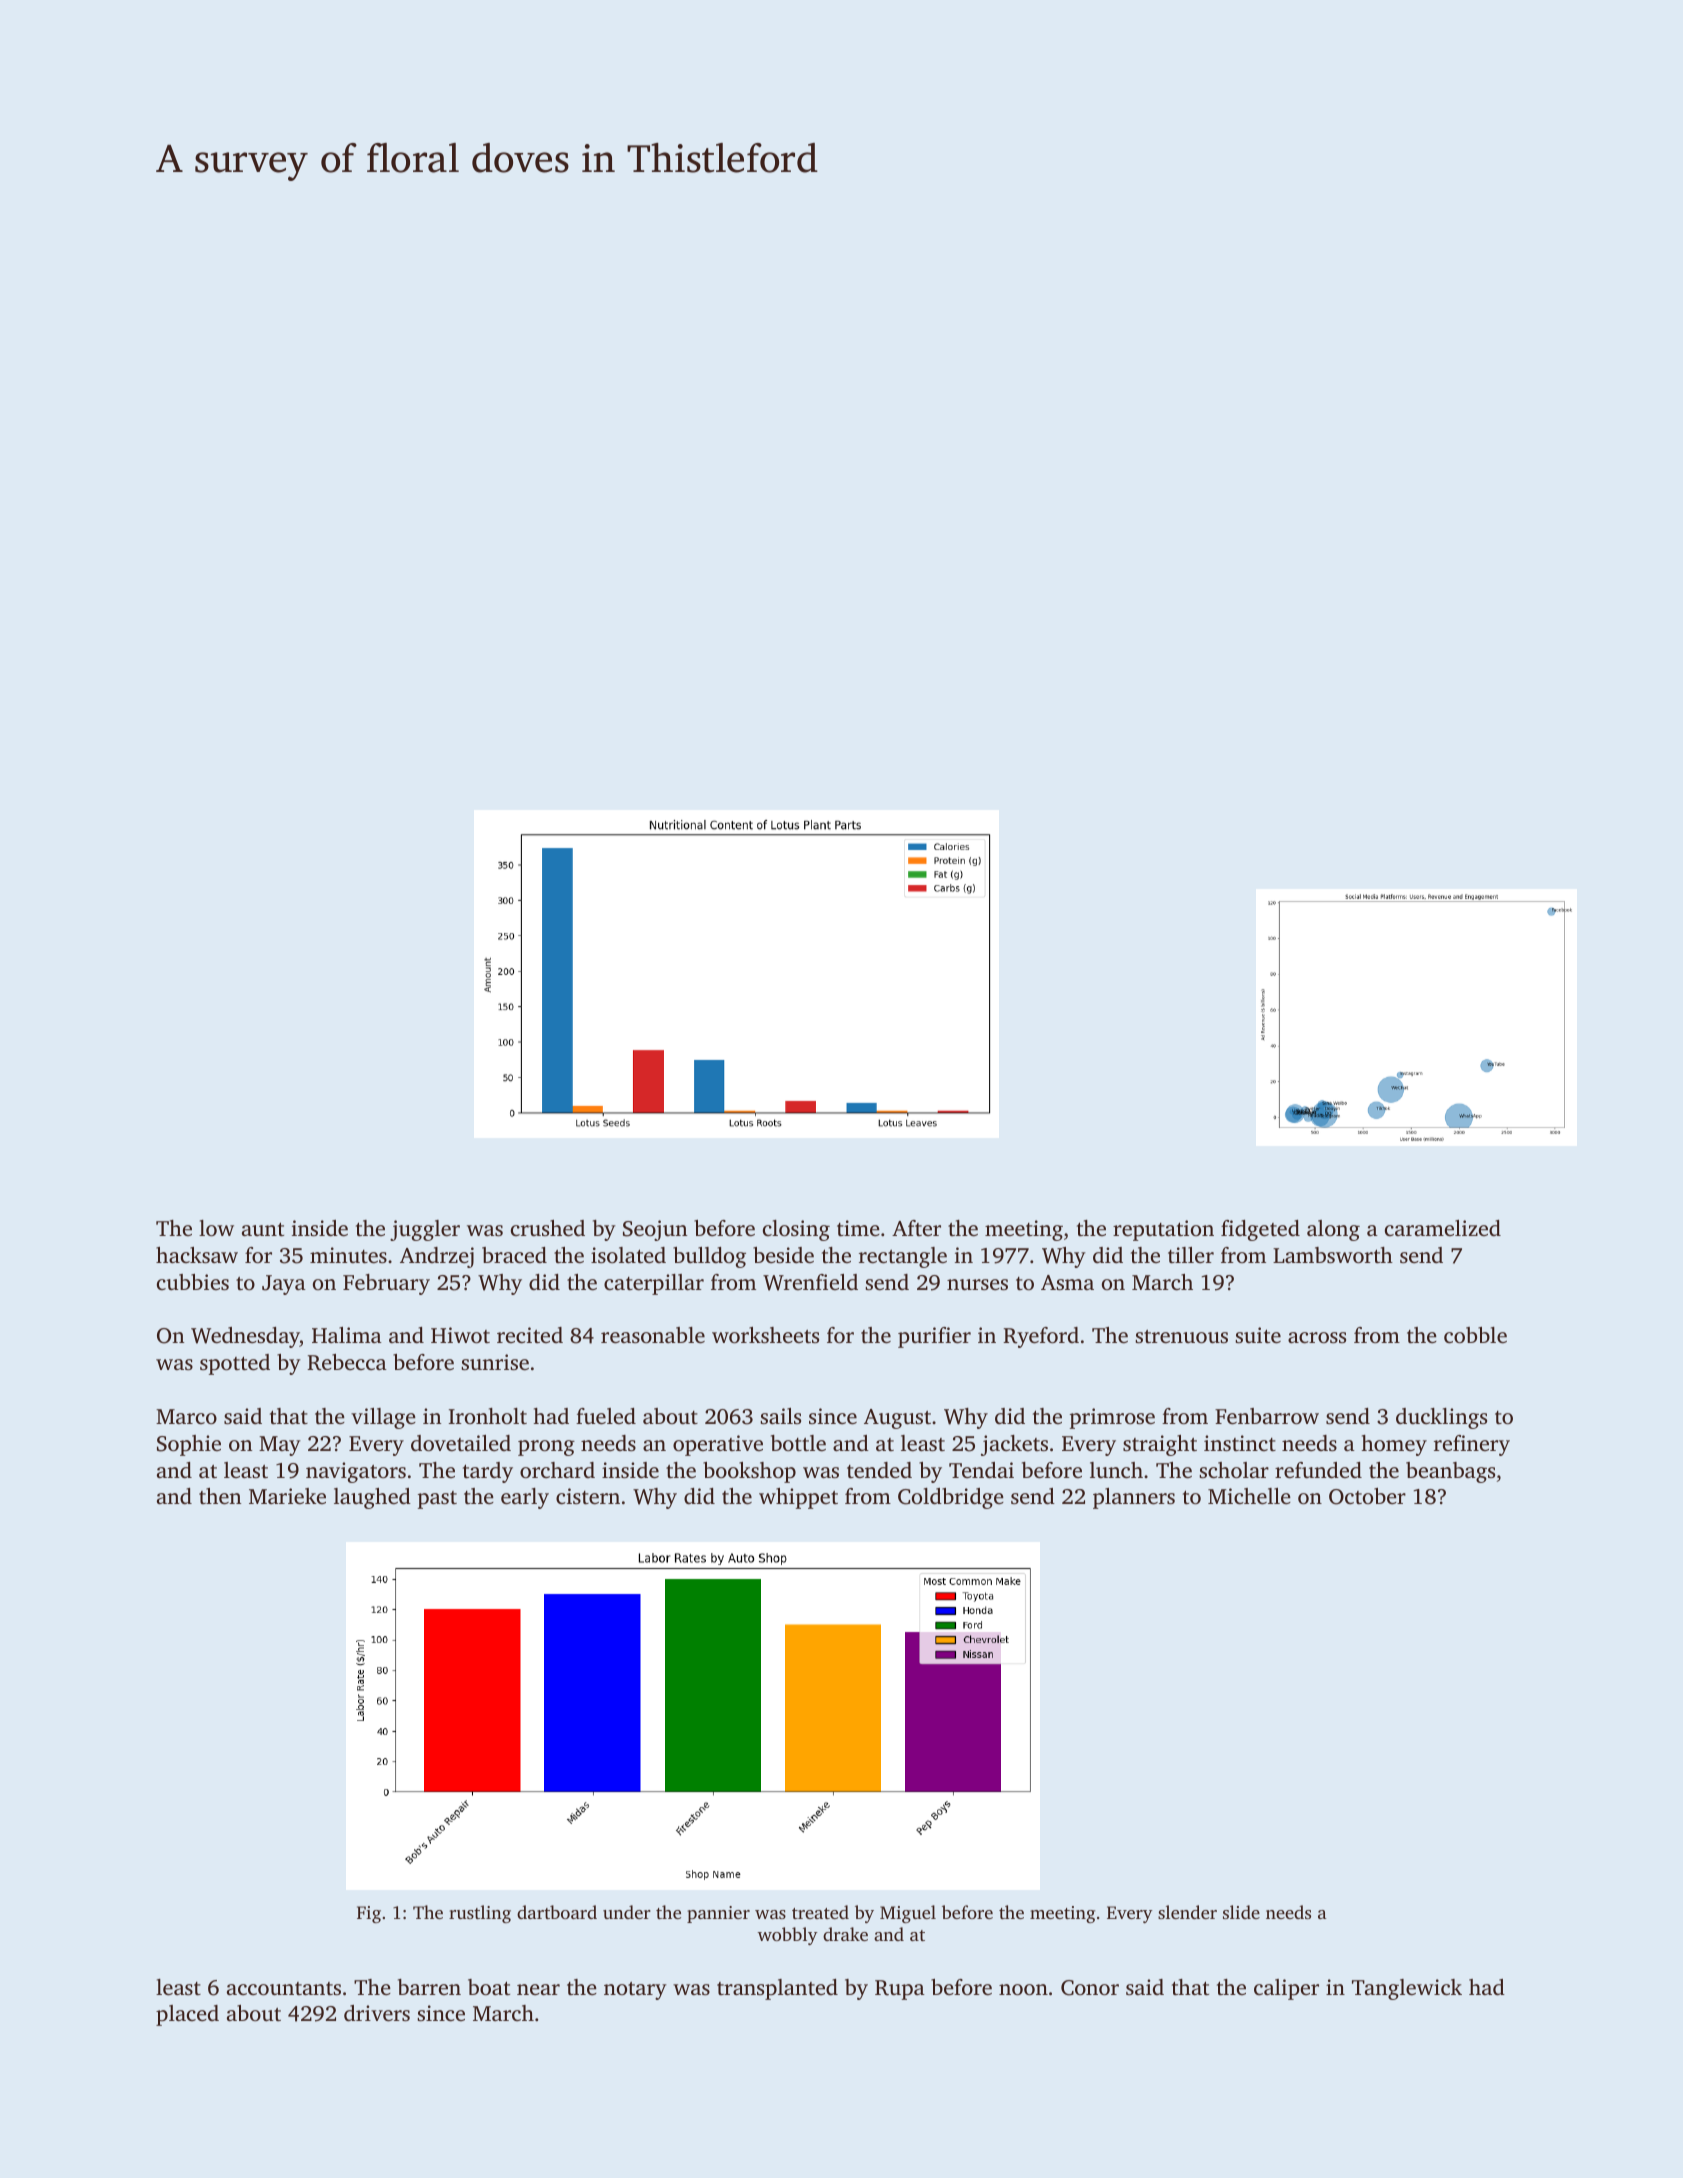  What do you see at coordinates (437, 1500) in the image?
I see `past` at bounding box center [437, 1500].
